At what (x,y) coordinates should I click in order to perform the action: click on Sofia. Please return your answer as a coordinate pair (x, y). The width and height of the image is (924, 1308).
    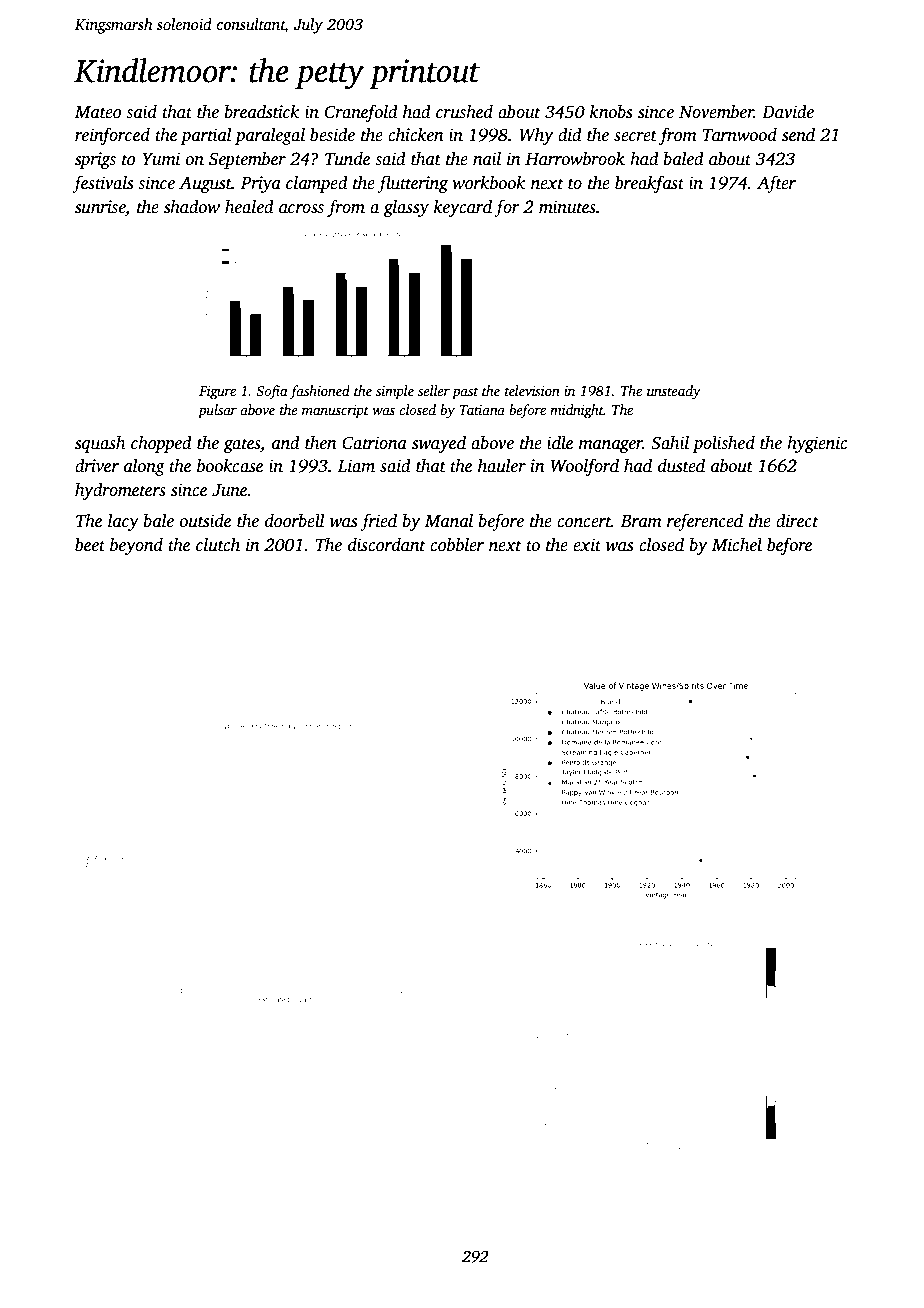
    Looking at the image, I should click on (272, 392).
